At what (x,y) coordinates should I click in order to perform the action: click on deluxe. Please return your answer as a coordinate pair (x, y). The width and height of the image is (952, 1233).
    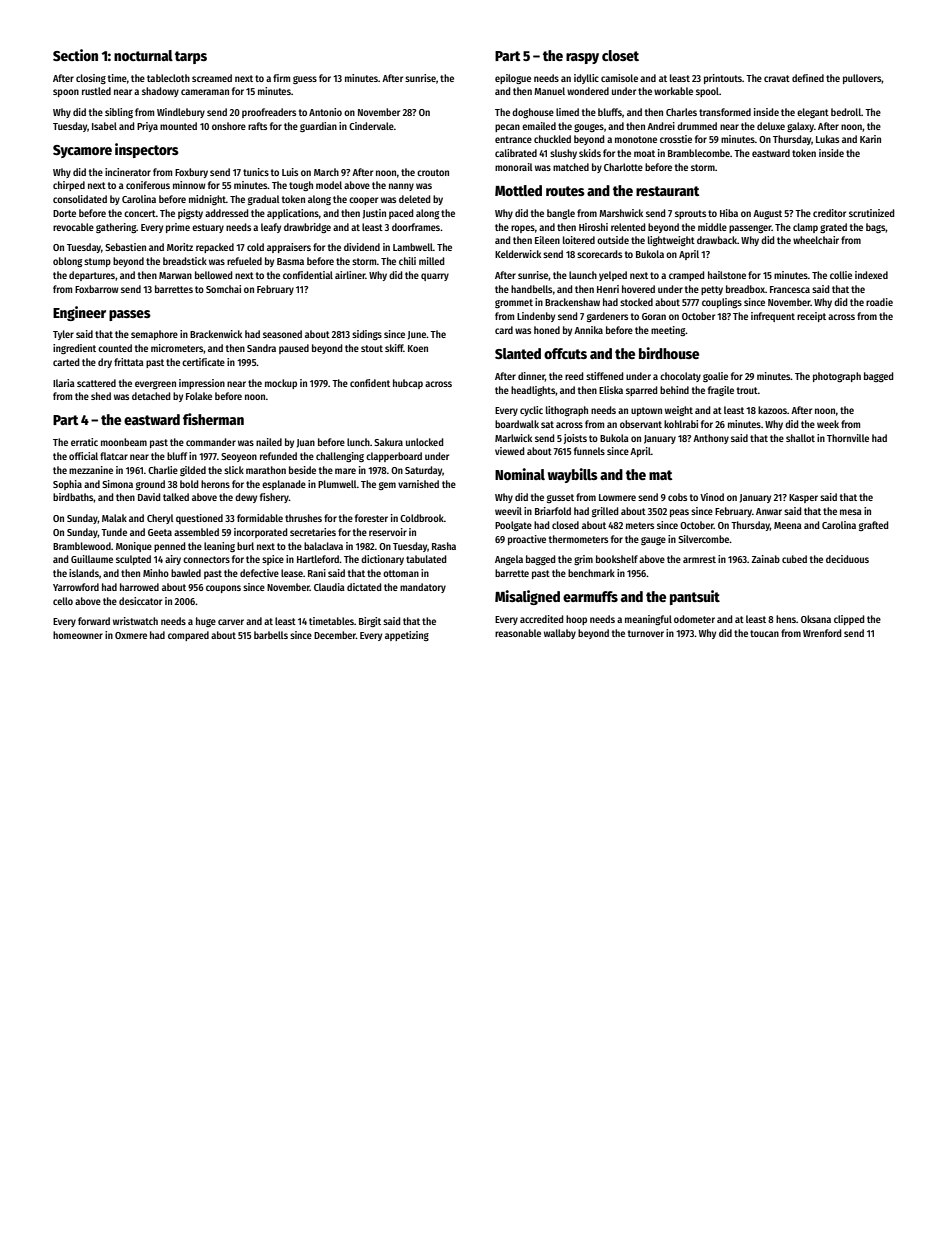
    Looking at the image, I should click on (771, 126).
